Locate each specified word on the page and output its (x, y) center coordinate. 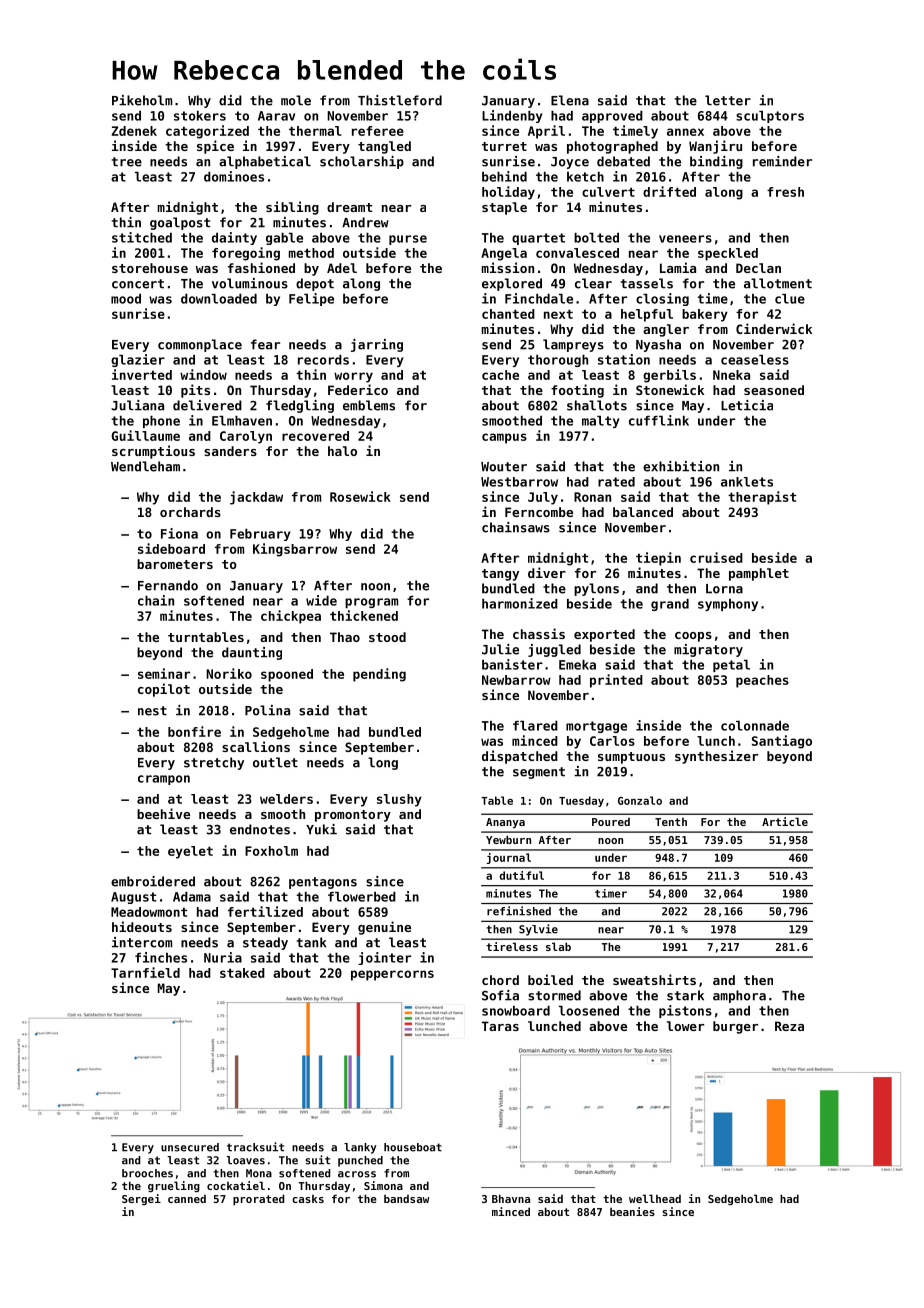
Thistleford (400, 100)
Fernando (168, 585)
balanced (643, 512)
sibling (292, 208)
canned (187, 1199)
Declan (758, 268)
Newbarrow (516, 680)
